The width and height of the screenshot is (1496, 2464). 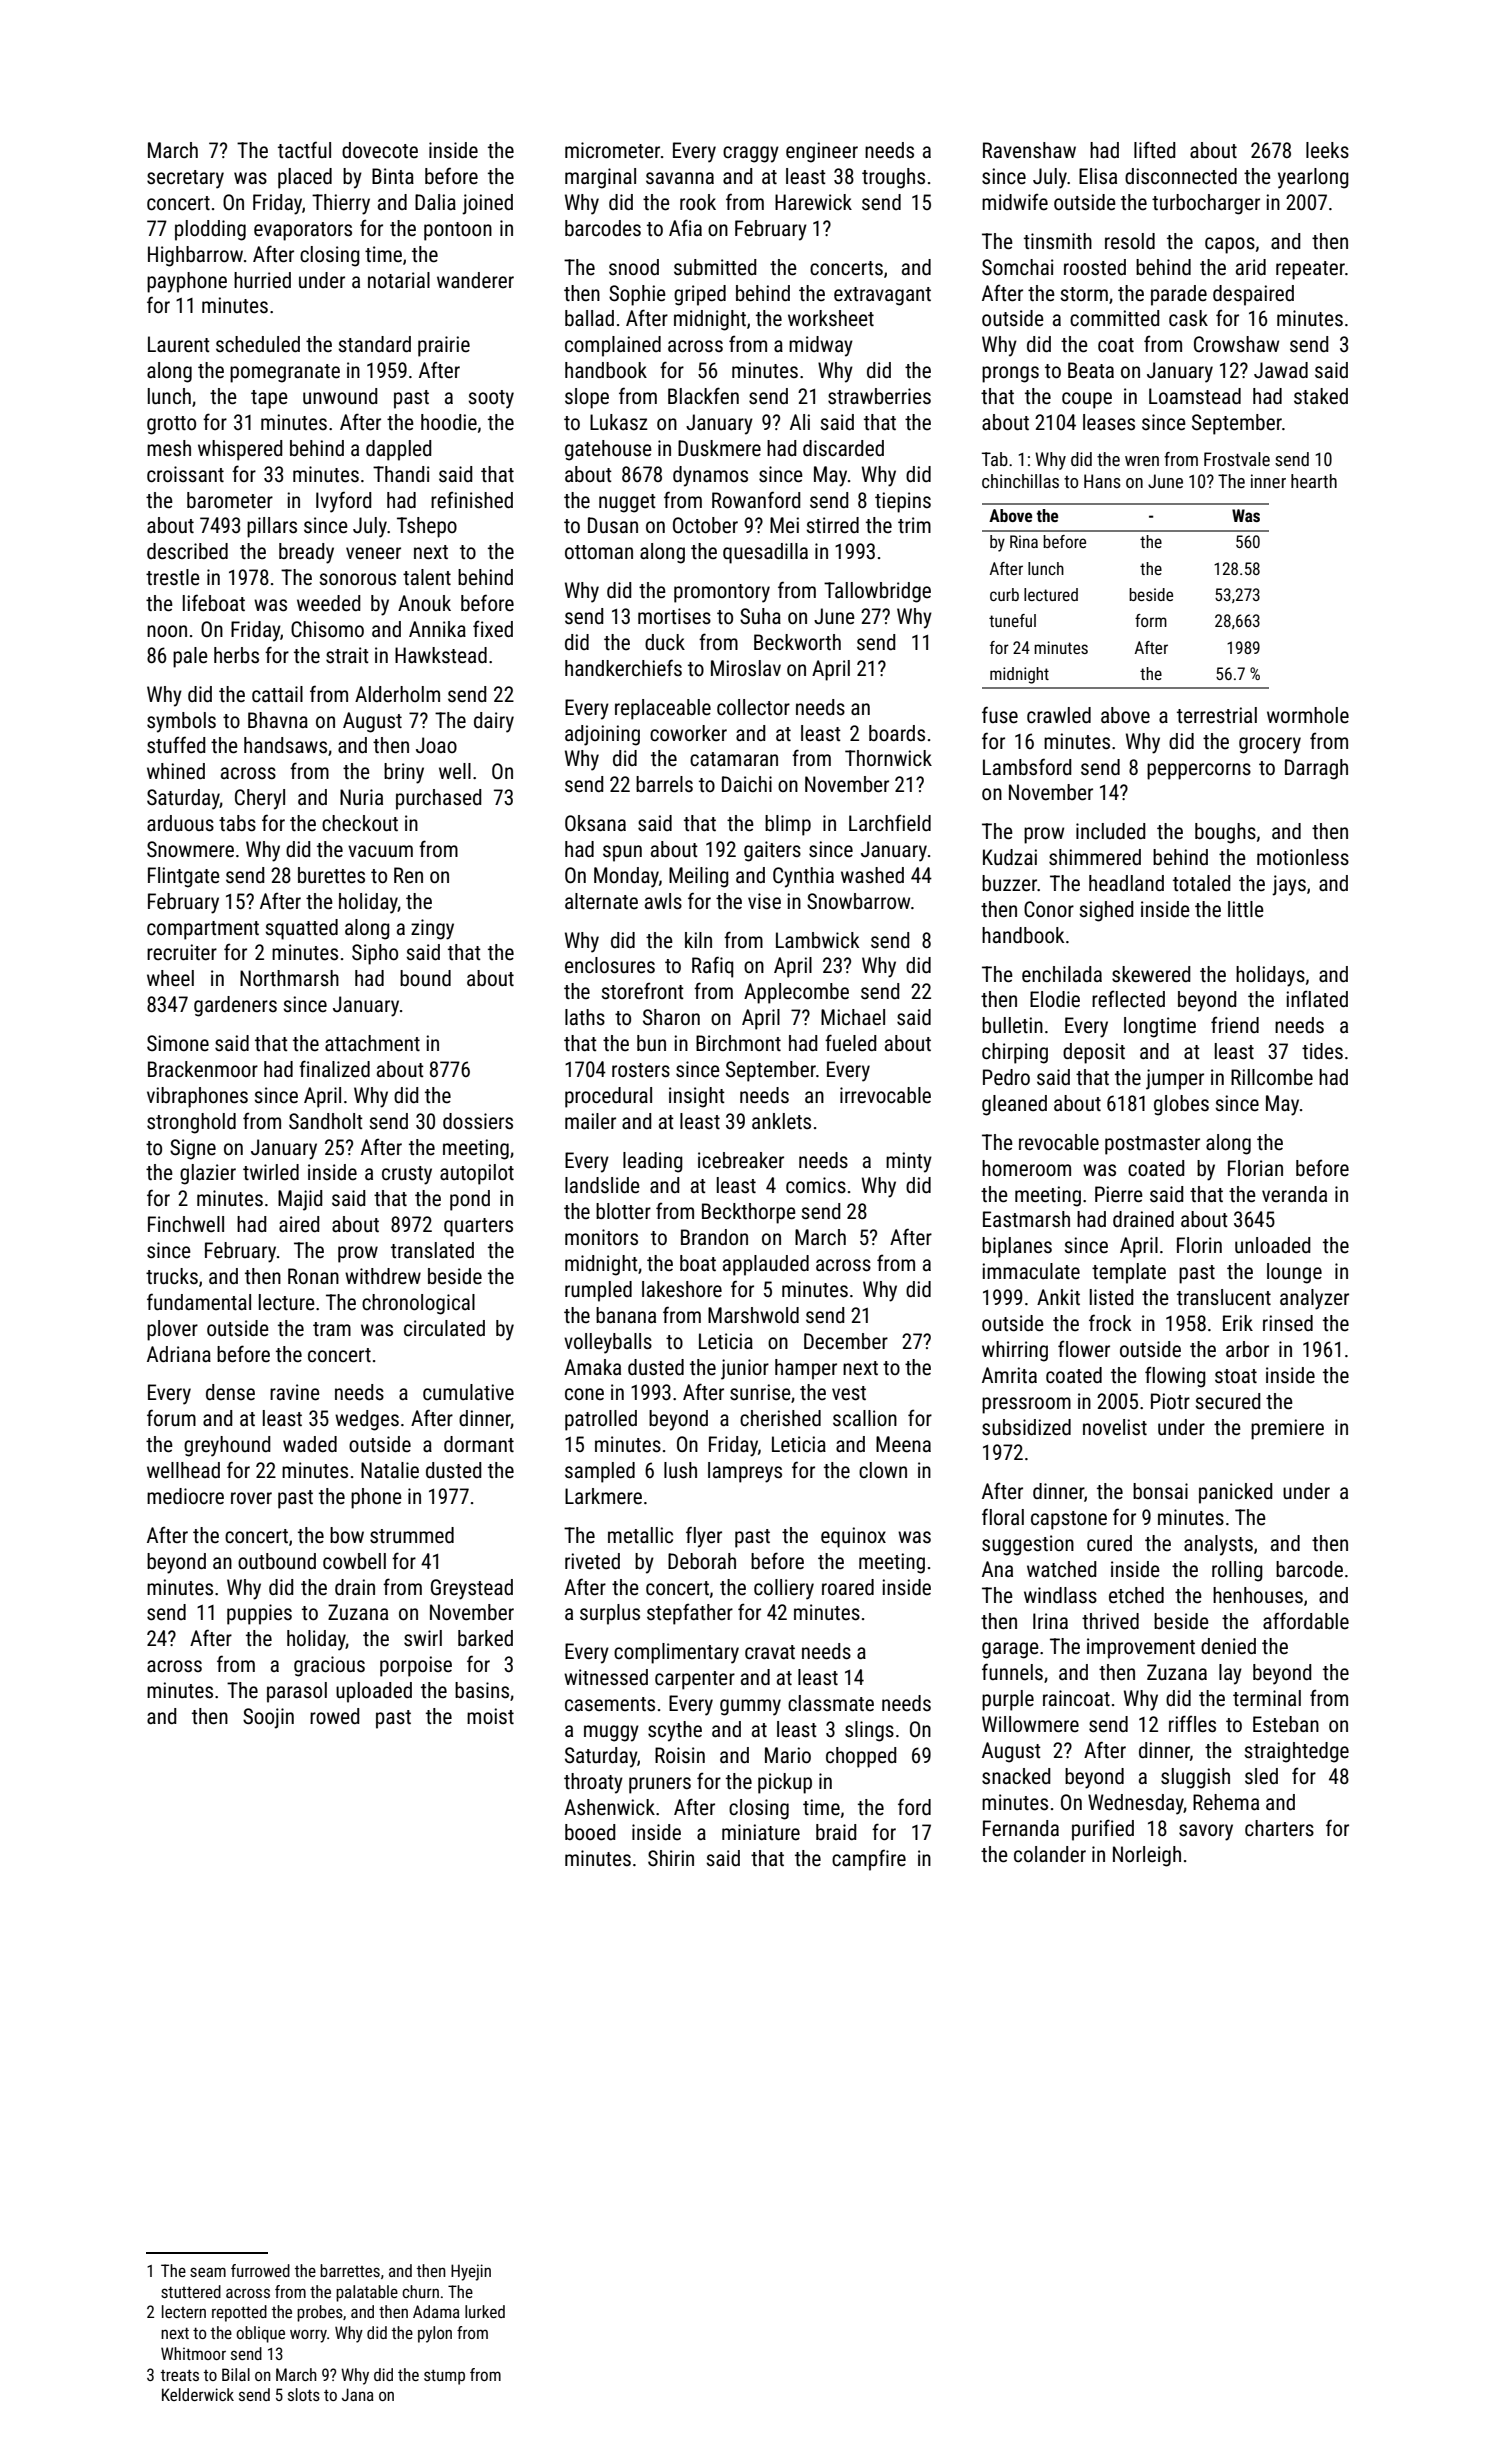 What do you see at coordinates (435, 202) in the screenshot?
I see `Dalia` at bounding box center [435, 202].
